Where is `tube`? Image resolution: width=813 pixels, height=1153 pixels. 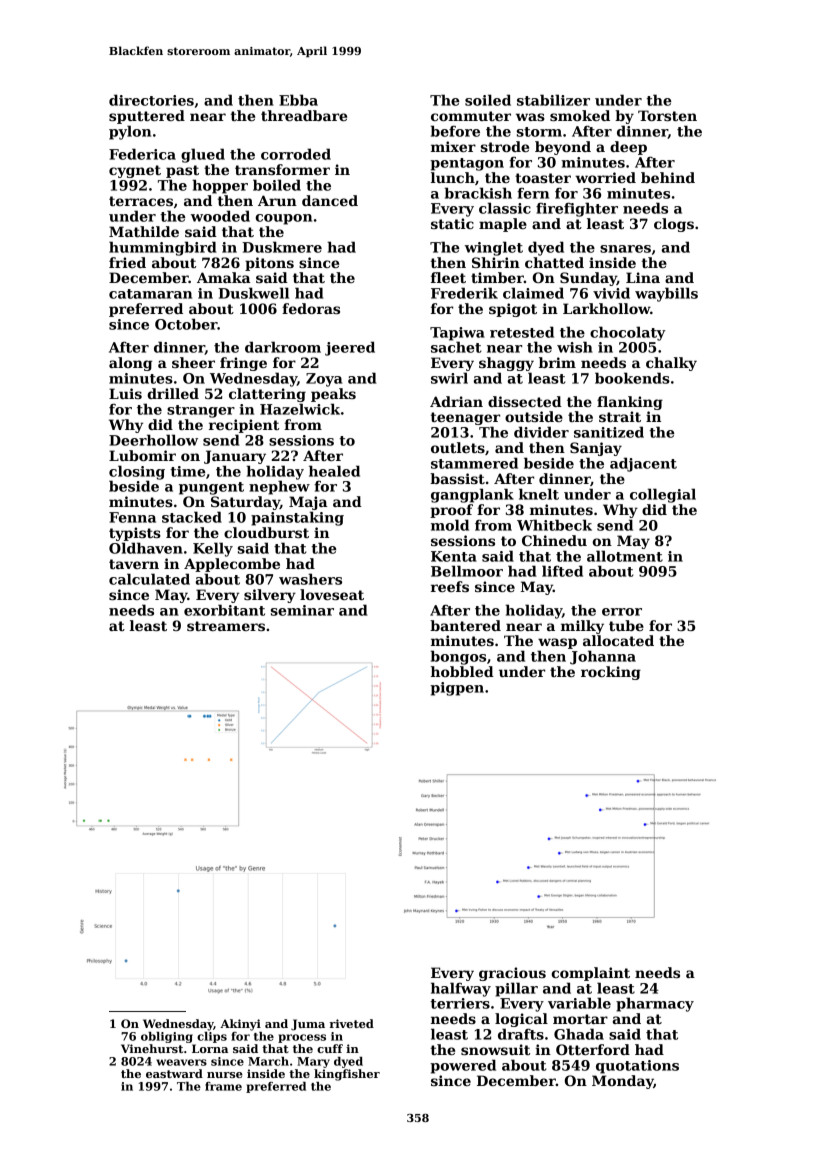 tube is located at coordinates (626, 625).
